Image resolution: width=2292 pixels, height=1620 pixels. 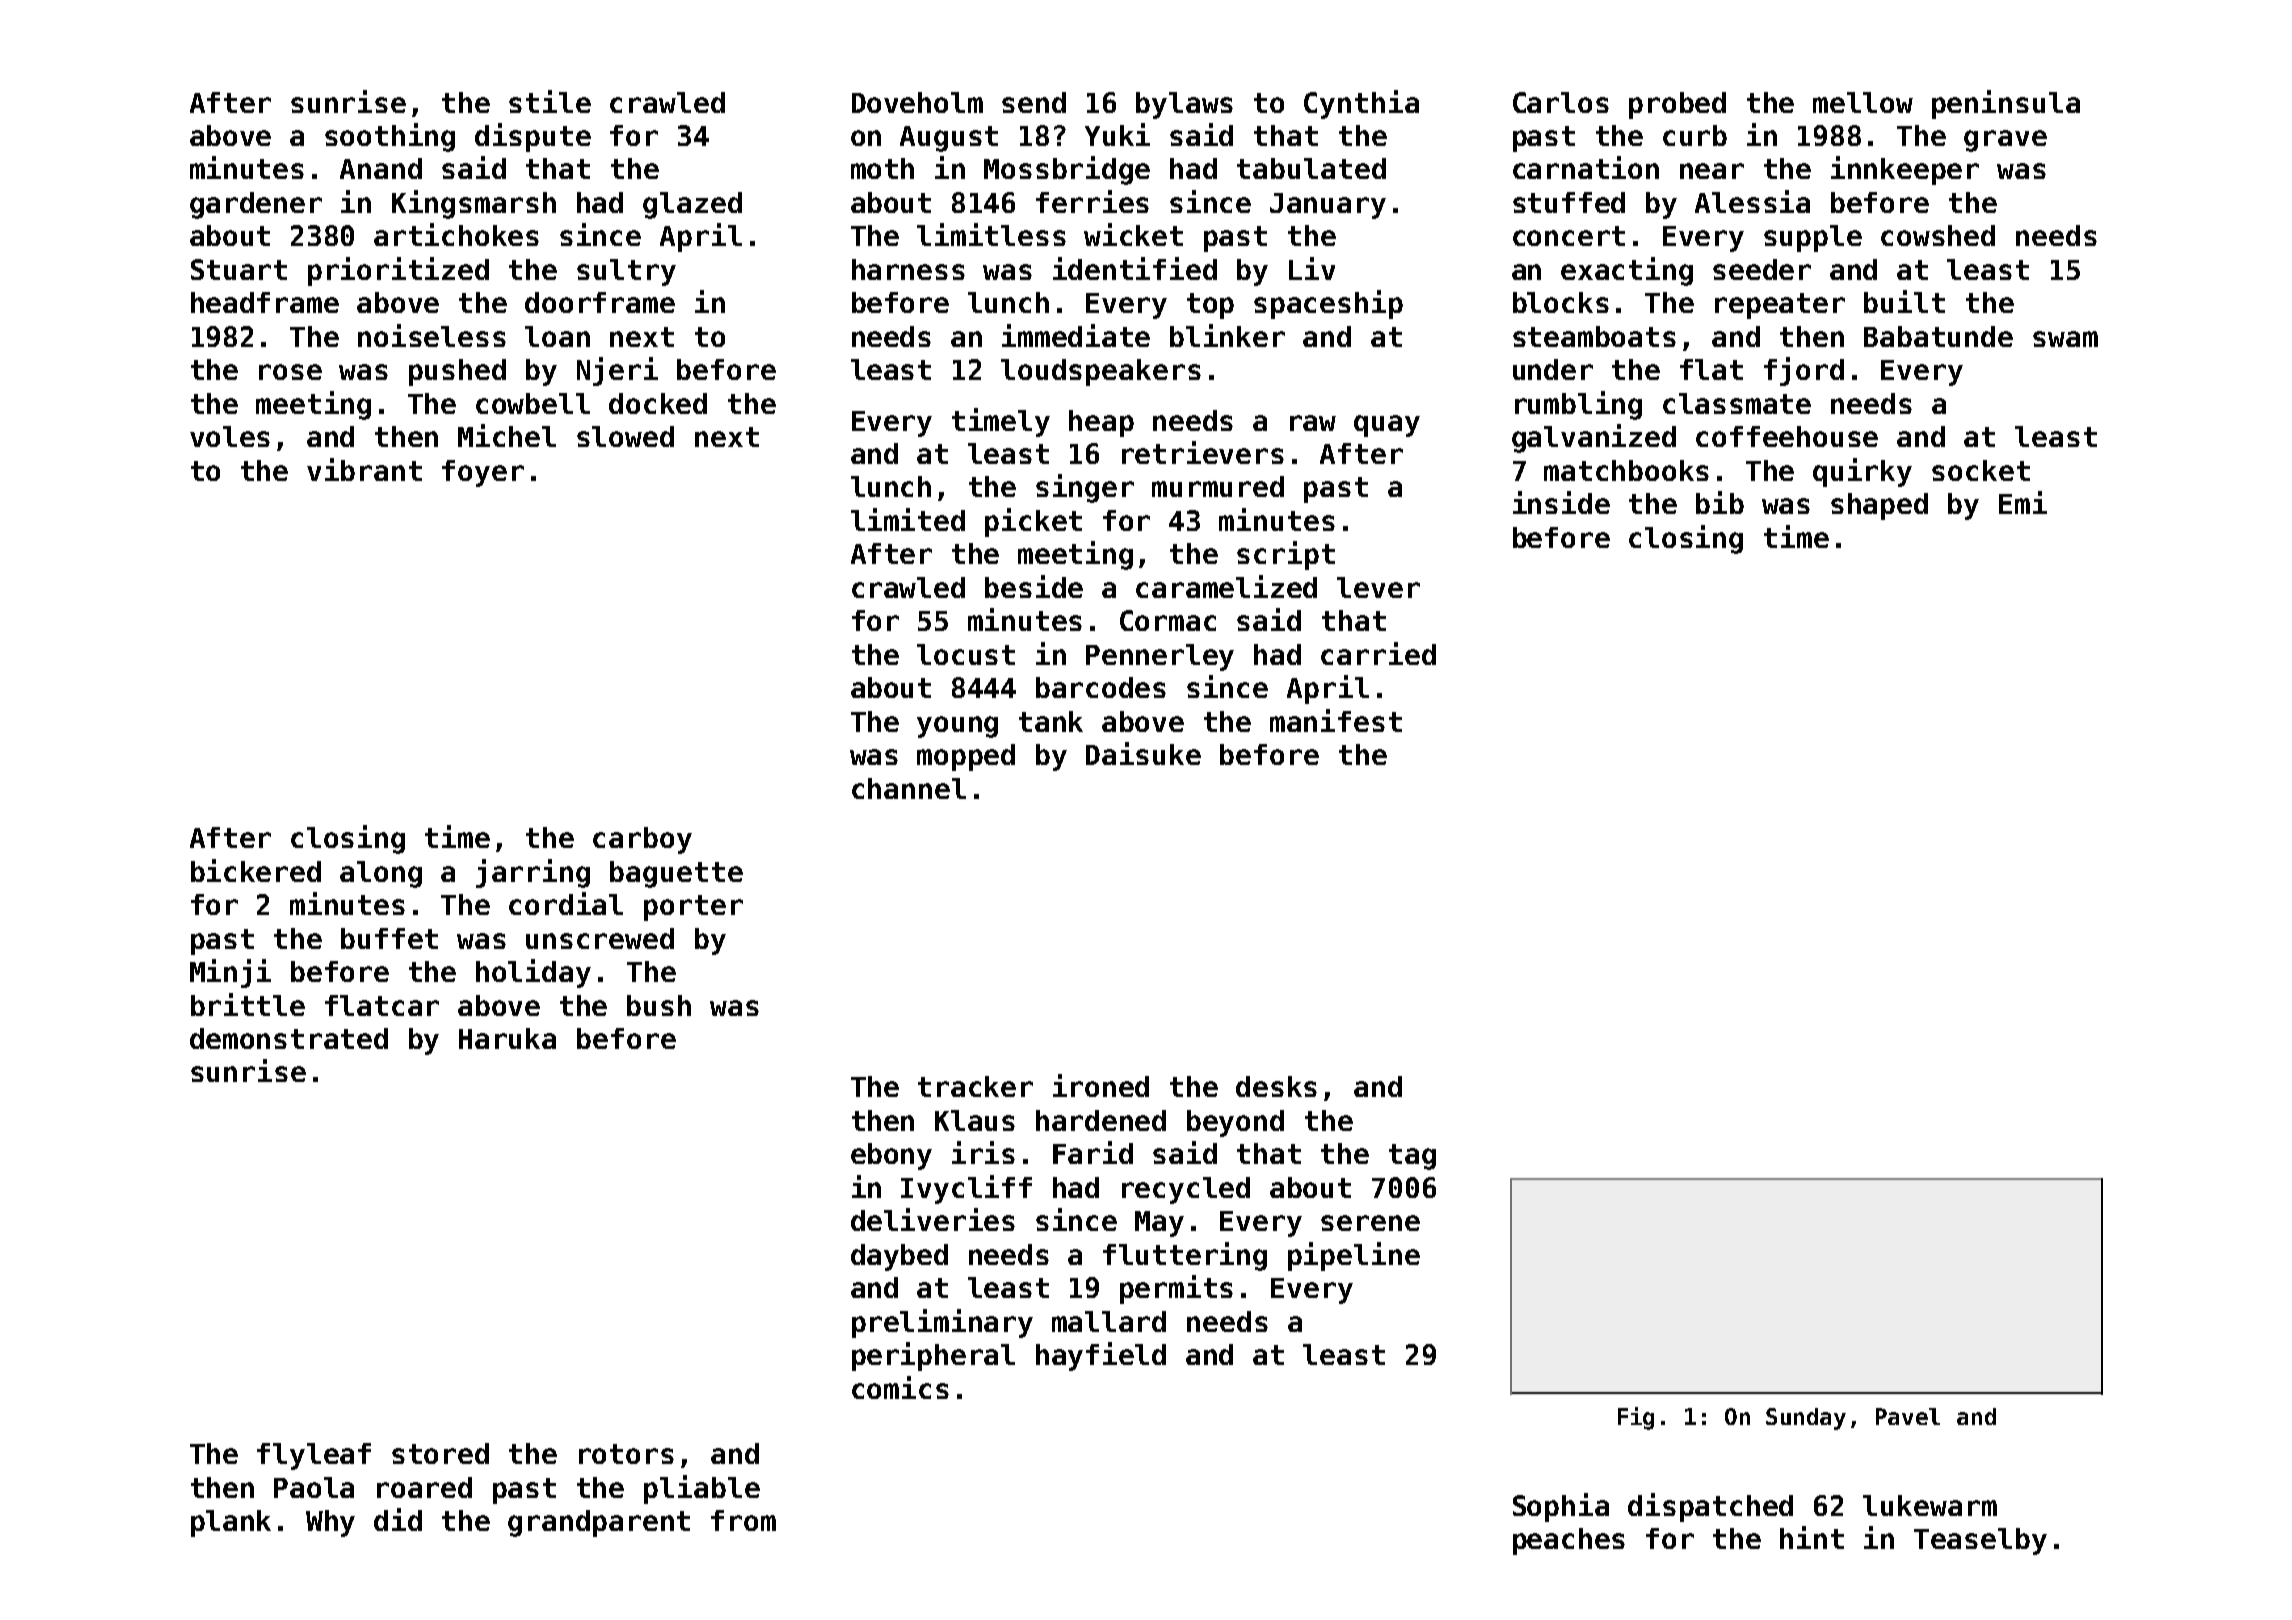 I want to click on bickered, so click(x=256, y=870).
